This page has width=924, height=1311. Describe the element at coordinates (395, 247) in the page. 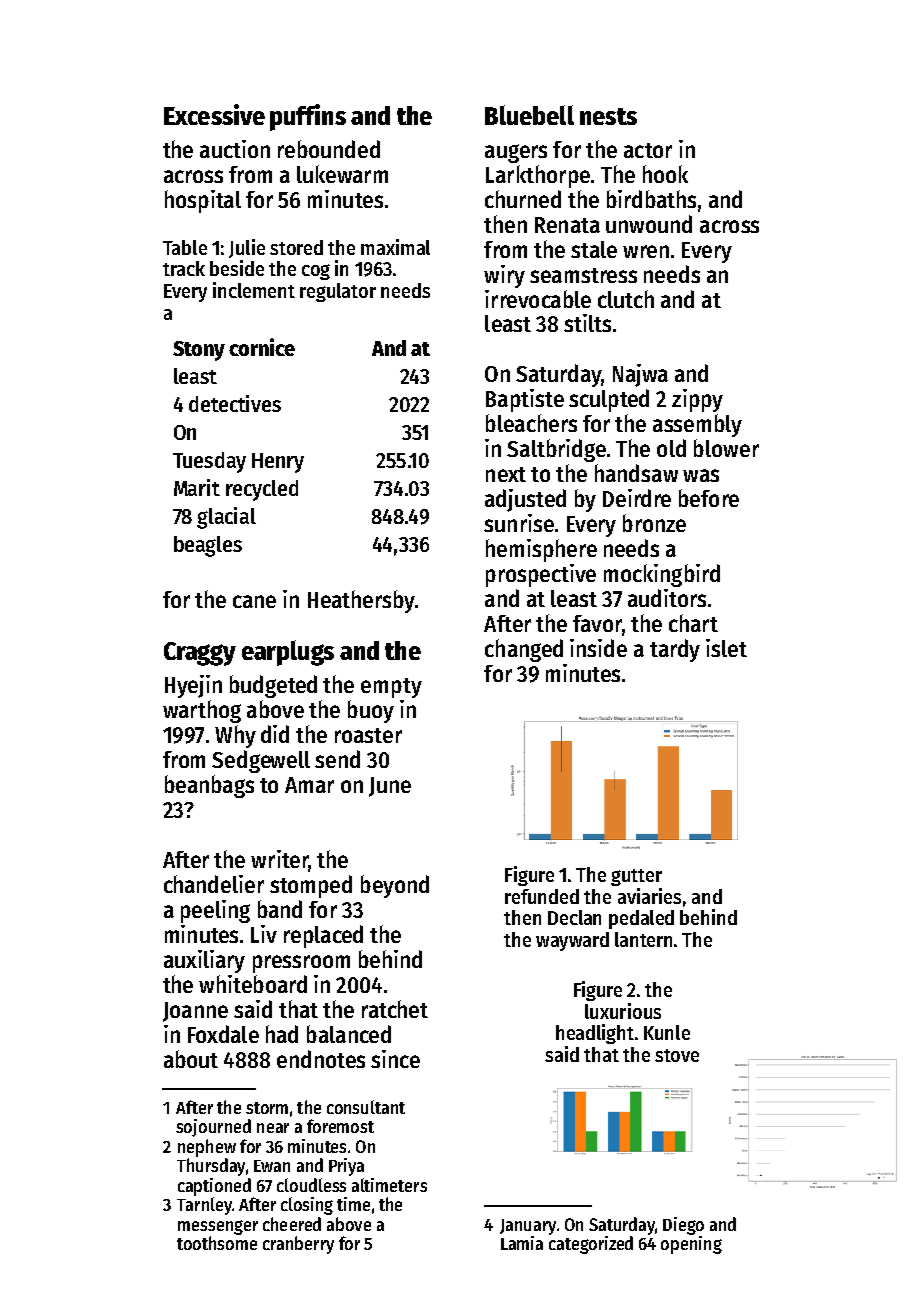

I see `maximal` at that location.
